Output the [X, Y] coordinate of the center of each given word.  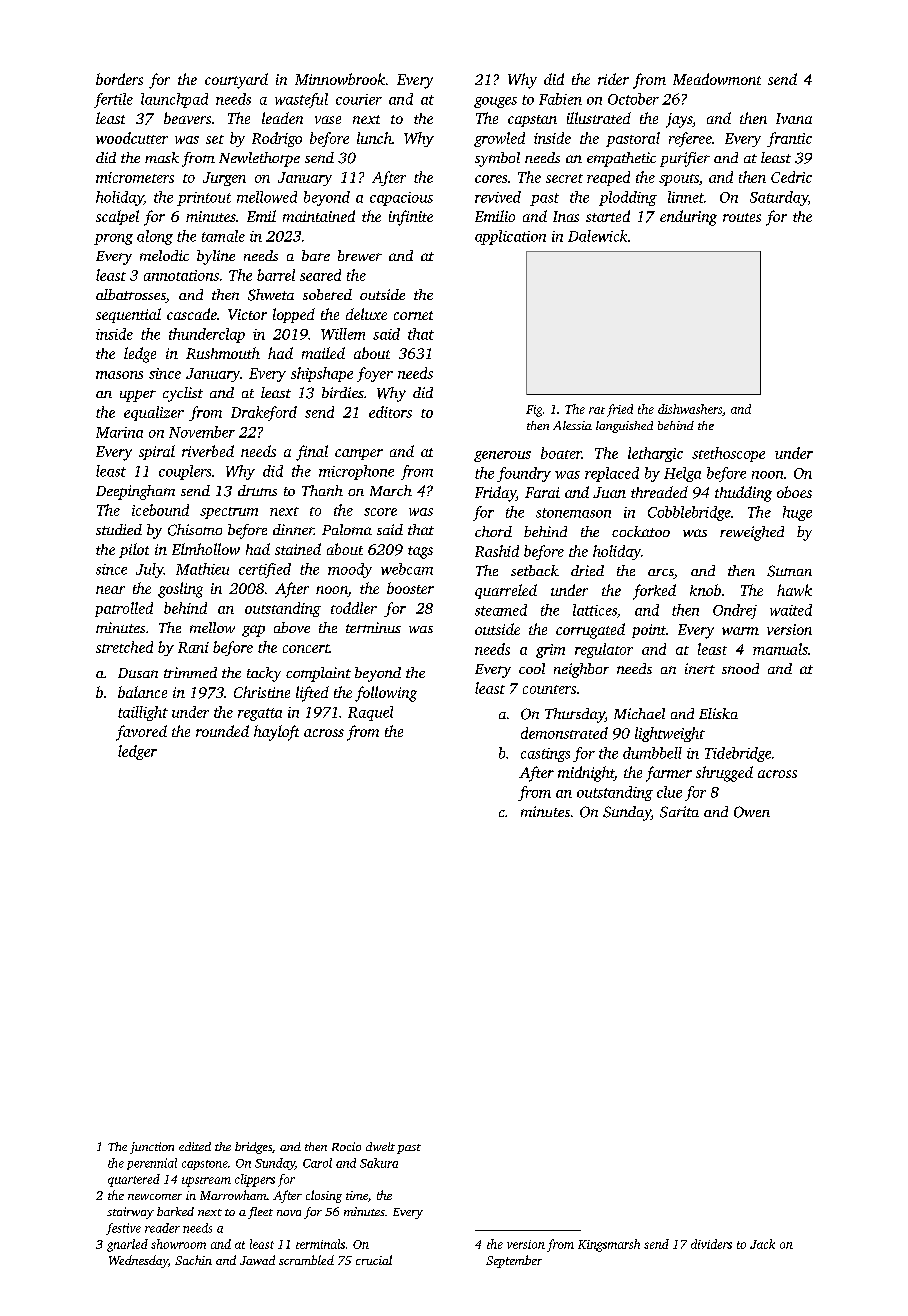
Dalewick [597, 236]
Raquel [370, 713]
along [155, 237]
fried [620, 410]
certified [265, 570]
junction [152, 1148]
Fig [534, 411]
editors [390, 412]
